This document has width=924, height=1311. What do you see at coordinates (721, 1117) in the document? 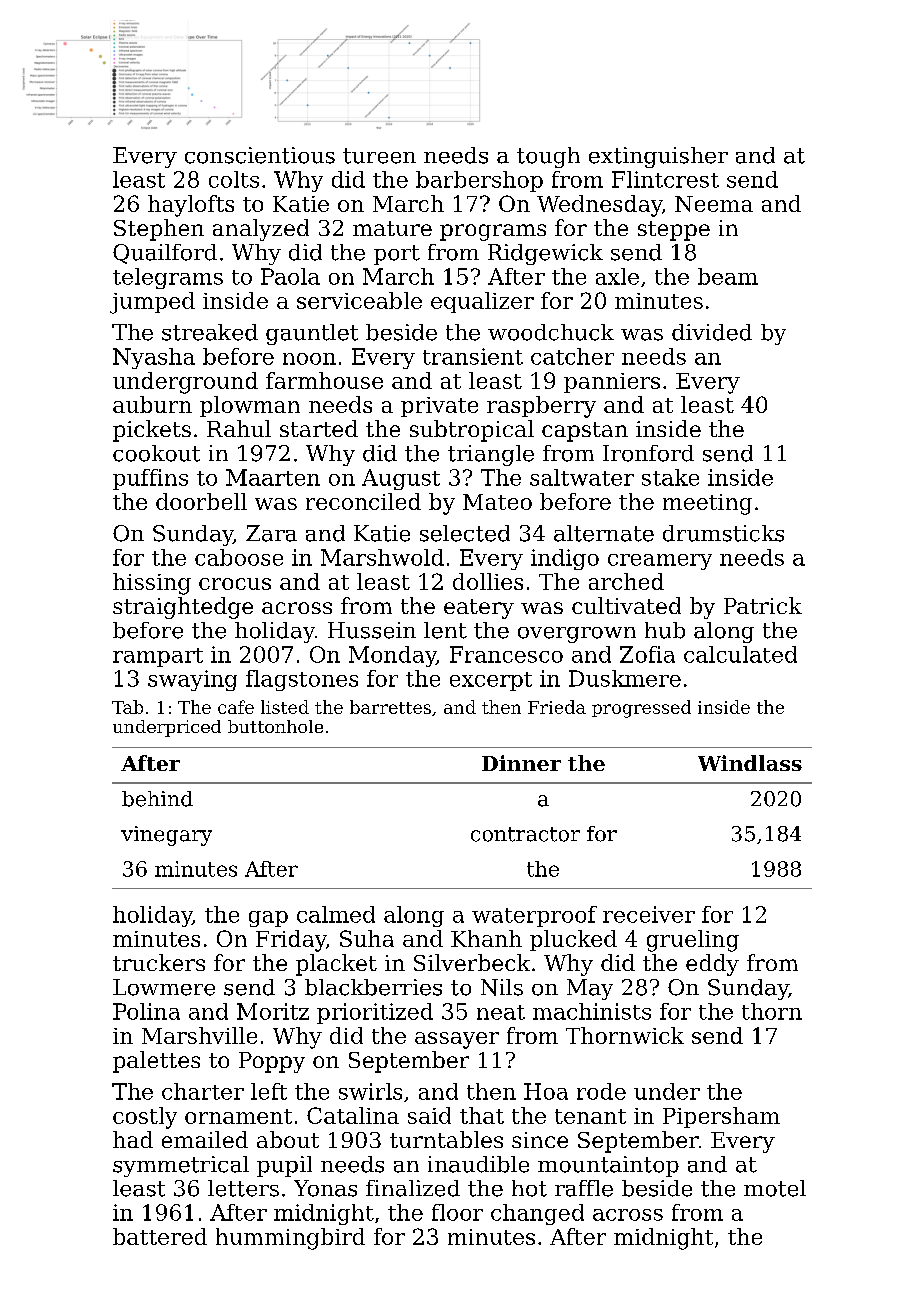
I see `Pipersham` at bounding box center [721, 1117].
